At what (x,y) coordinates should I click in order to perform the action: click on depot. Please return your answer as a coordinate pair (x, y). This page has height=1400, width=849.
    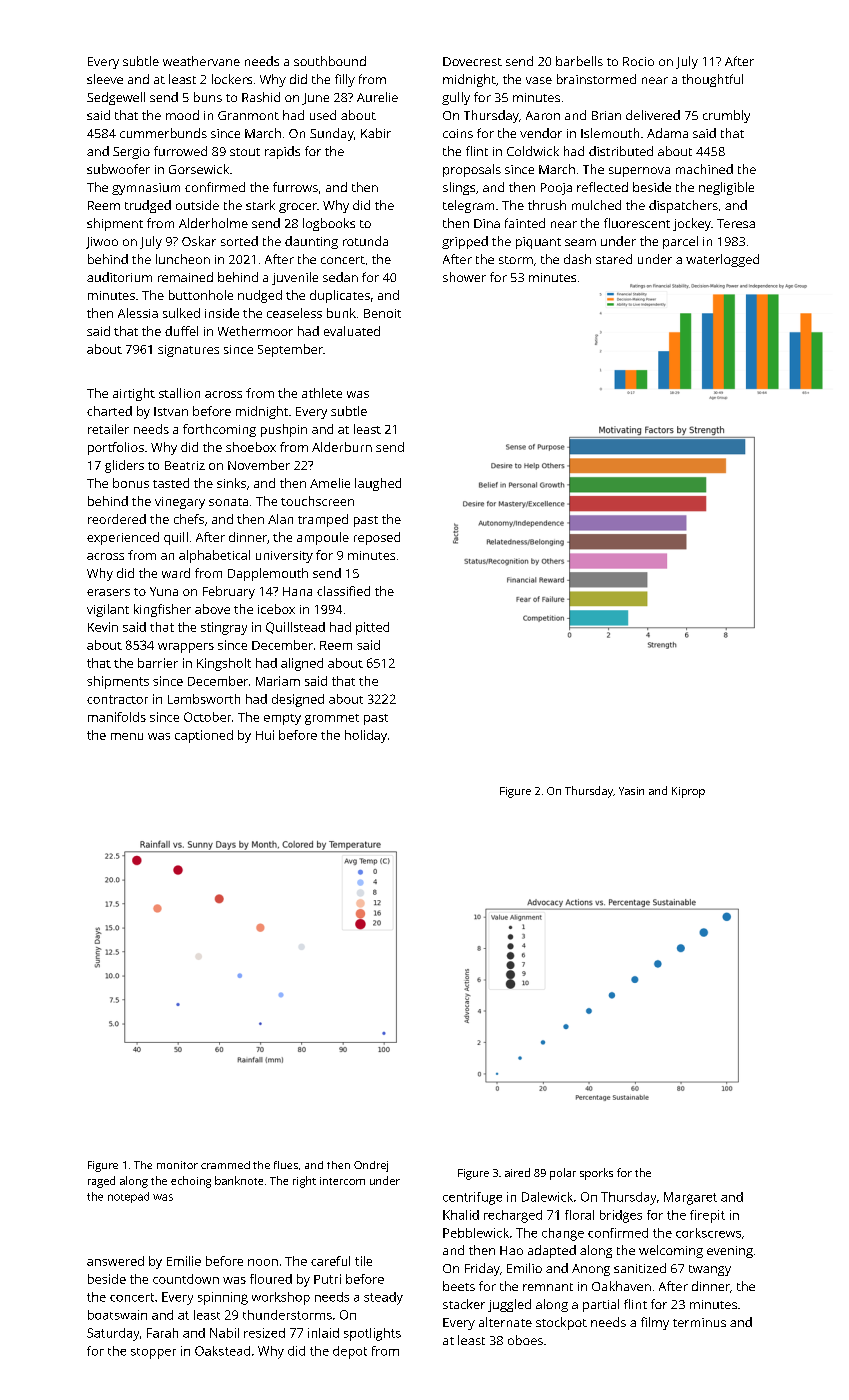
    Looking at the image, I should click on (350, 1352).
